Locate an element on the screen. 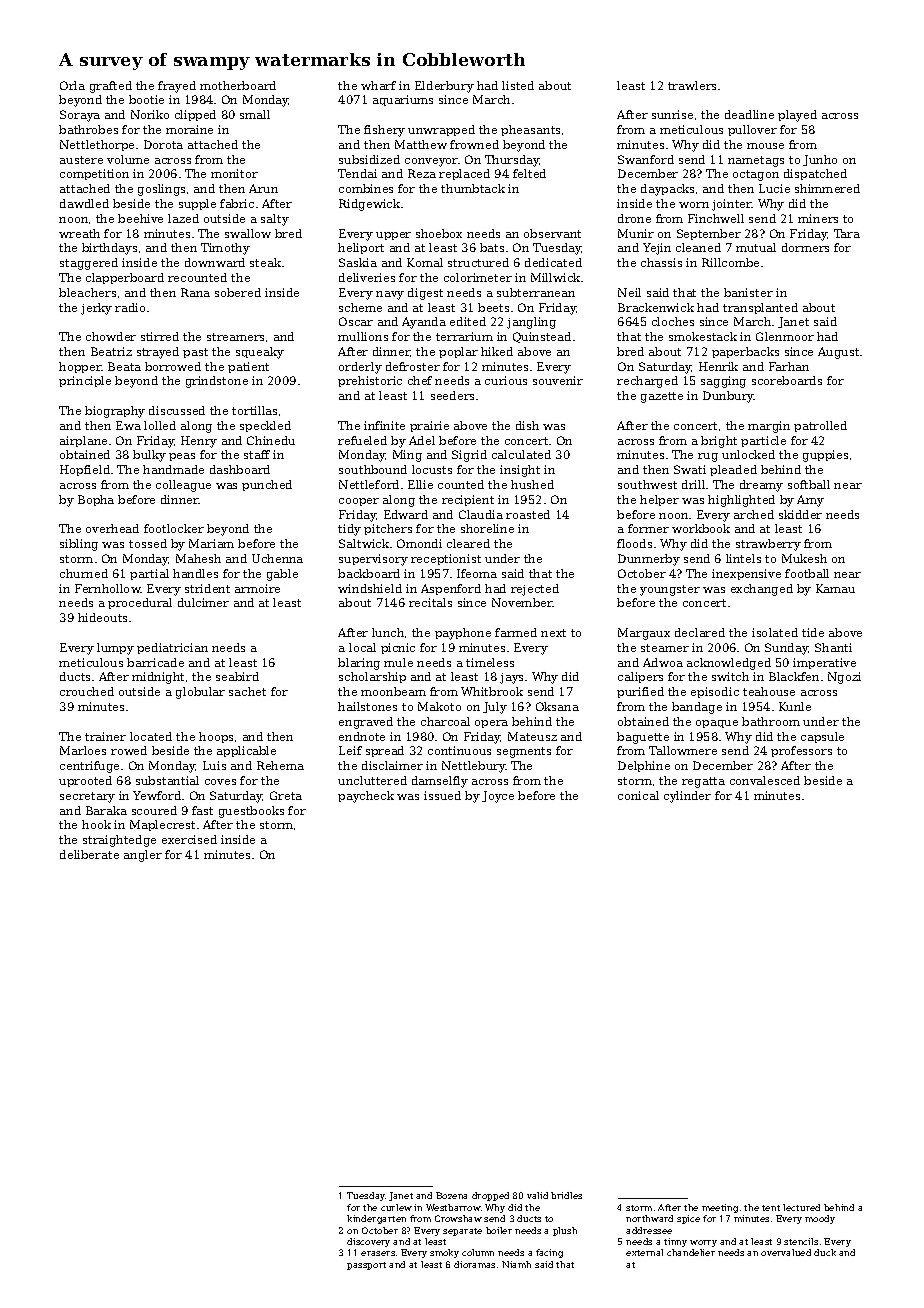 The width and height of the screenshot is (924, 1308). Greta is located at coordinates (286, 795).
